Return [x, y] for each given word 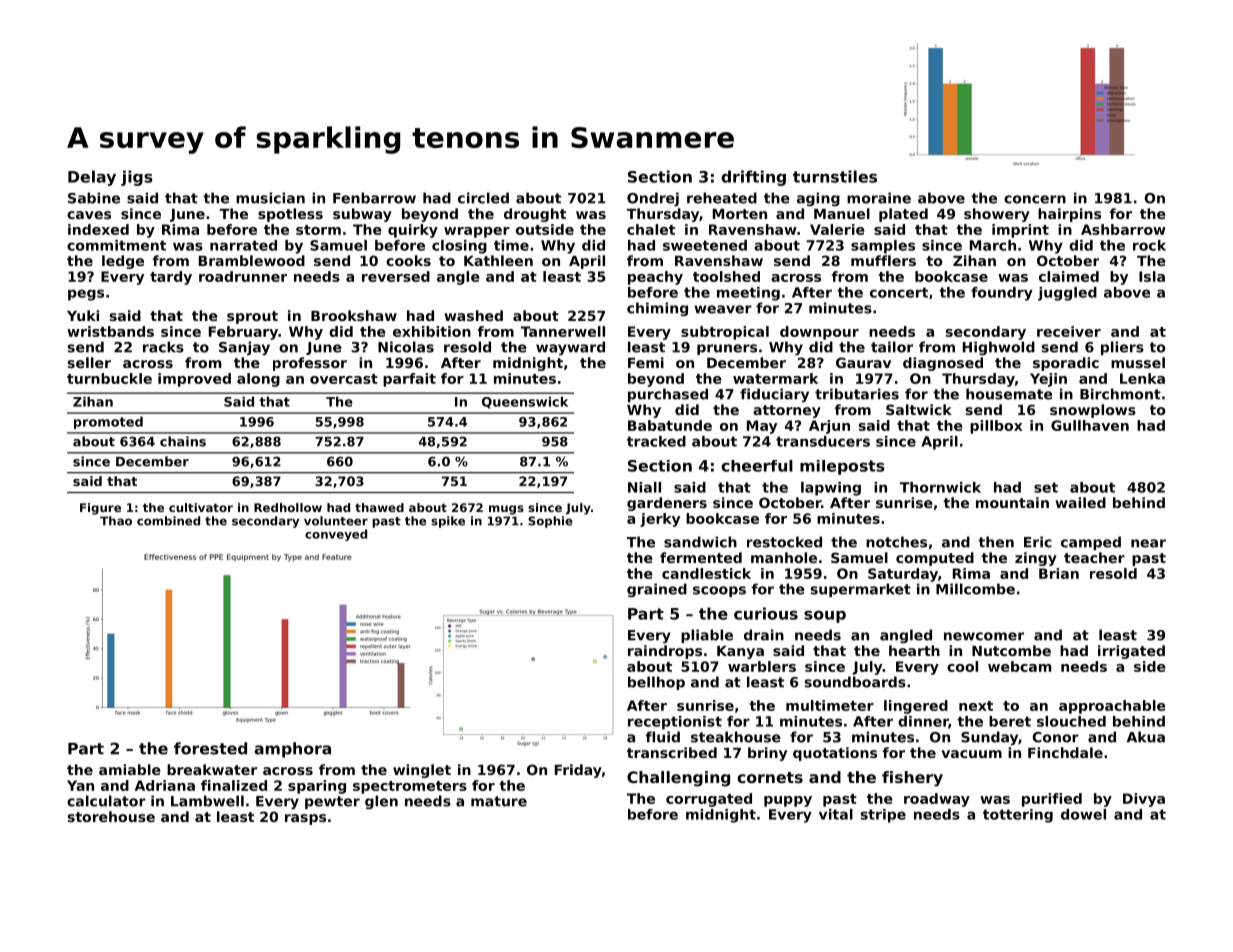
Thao [116, 521]
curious [766, 613]
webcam [1020, 666]
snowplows [1093, 411]
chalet [651, 229]
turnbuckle [109, 378]
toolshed [726, 276]
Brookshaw [354, 315]
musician [270, 198]
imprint [1020, 231]
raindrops [665, 652]
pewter [332, 802]
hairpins [1069, 215]
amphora [292, 750]
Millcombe [975, 589]
